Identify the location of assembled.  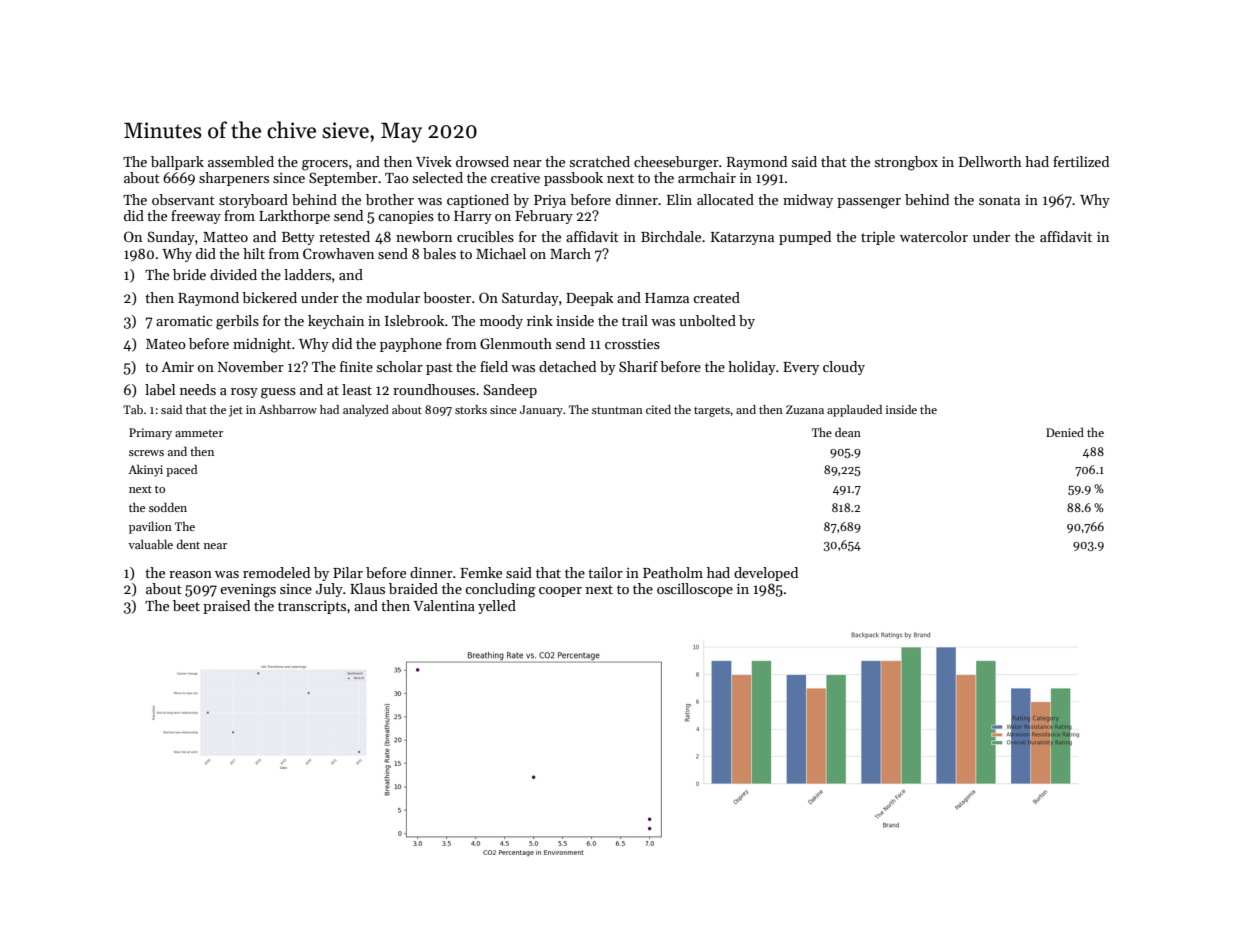
(241, 161).
